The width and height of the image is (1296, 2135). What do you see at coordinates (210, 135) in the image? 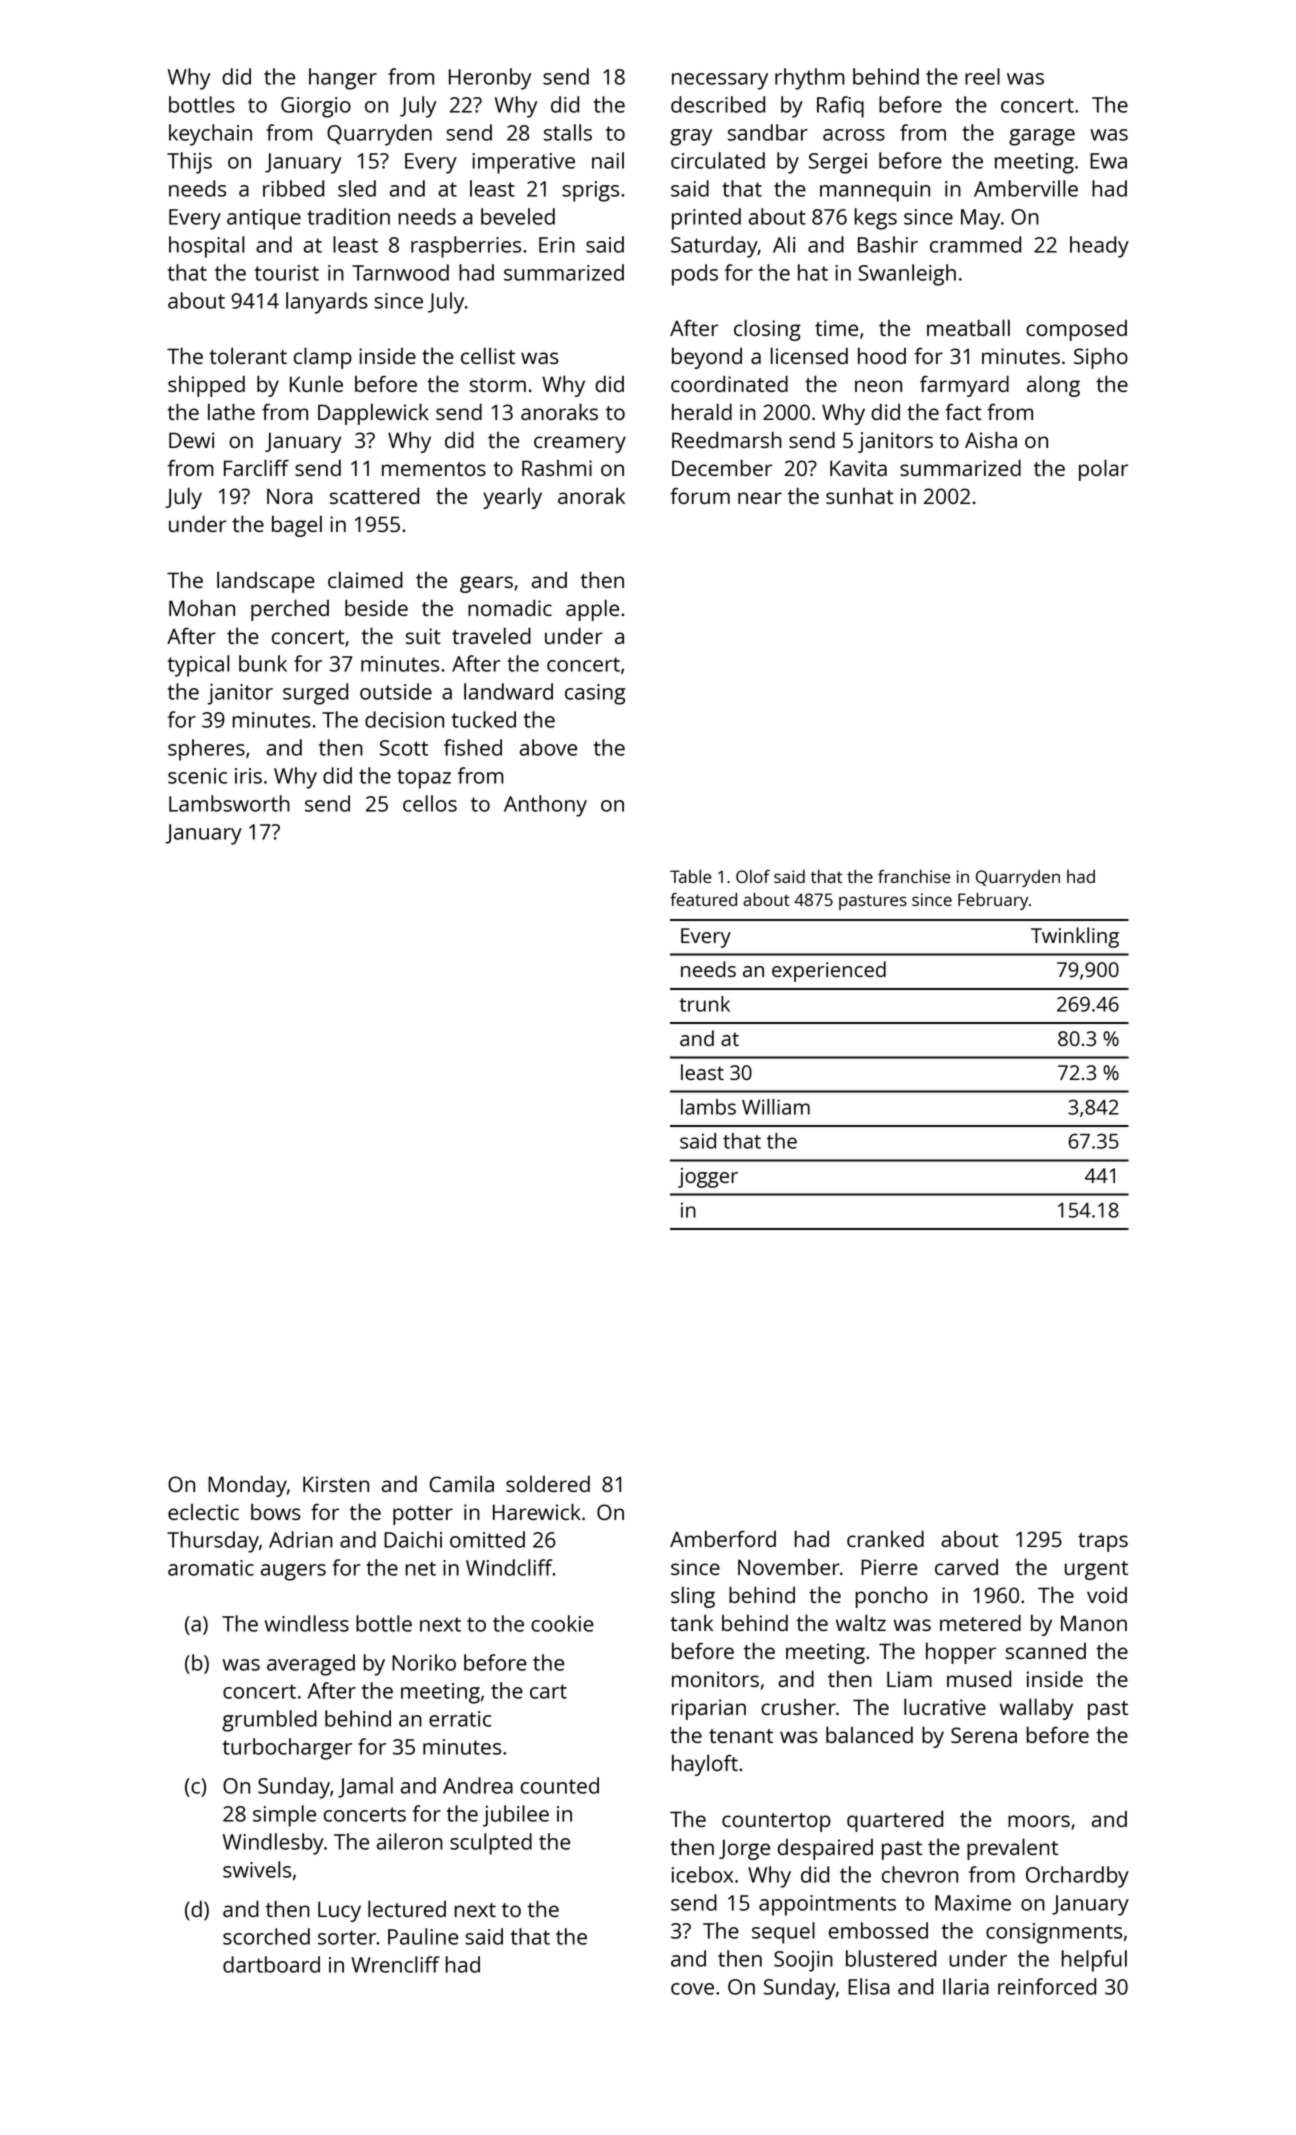
I see `keychain` at bounding box center [210, 135].
